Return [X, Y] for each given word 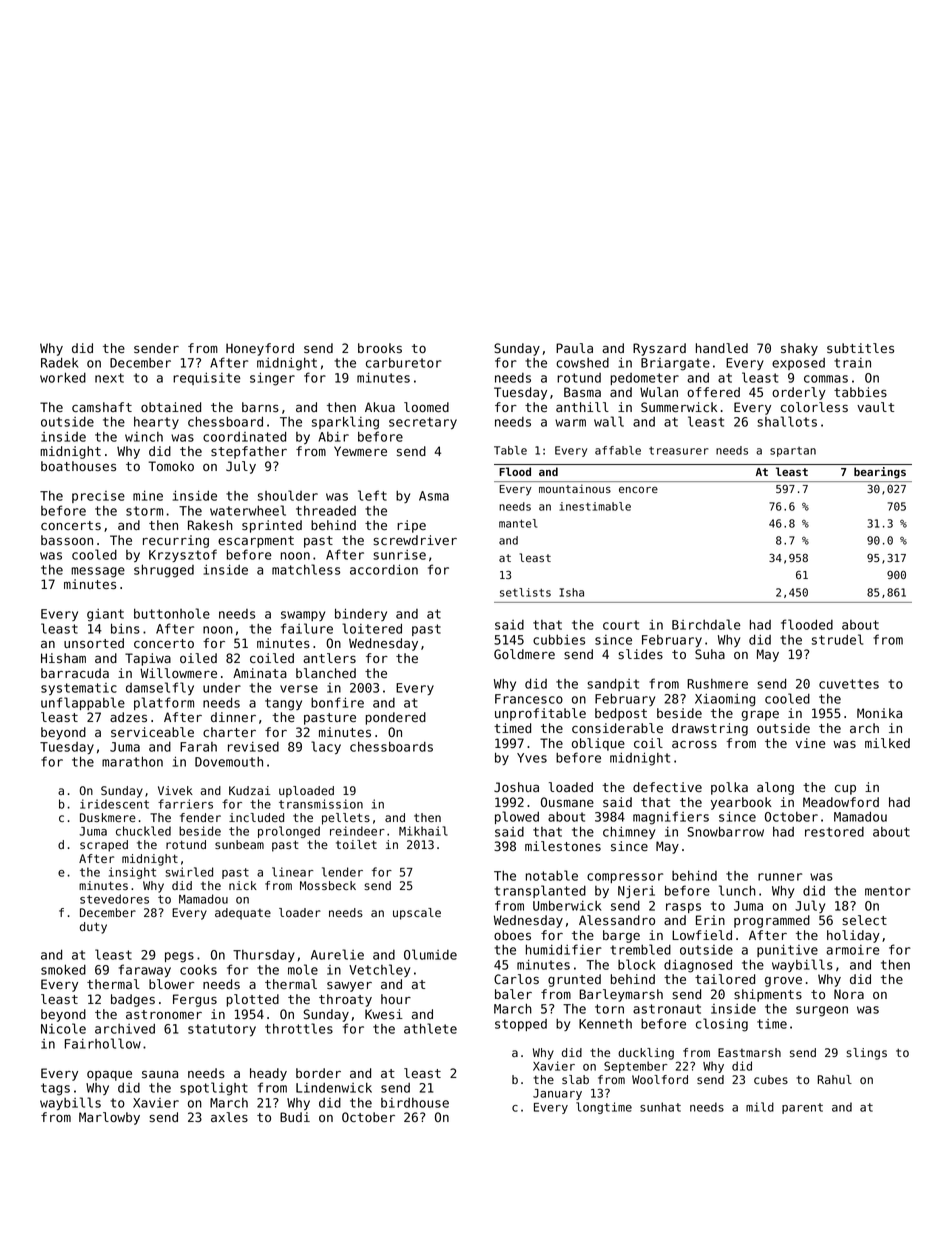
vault [875, 407]
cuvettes [849, 684]
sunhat [660, 1107]
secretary [423, 423]
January [557, 1094]
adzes [128, 717]
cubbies [559, 639]
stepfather [249, 452]
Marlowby [109, 1118]
